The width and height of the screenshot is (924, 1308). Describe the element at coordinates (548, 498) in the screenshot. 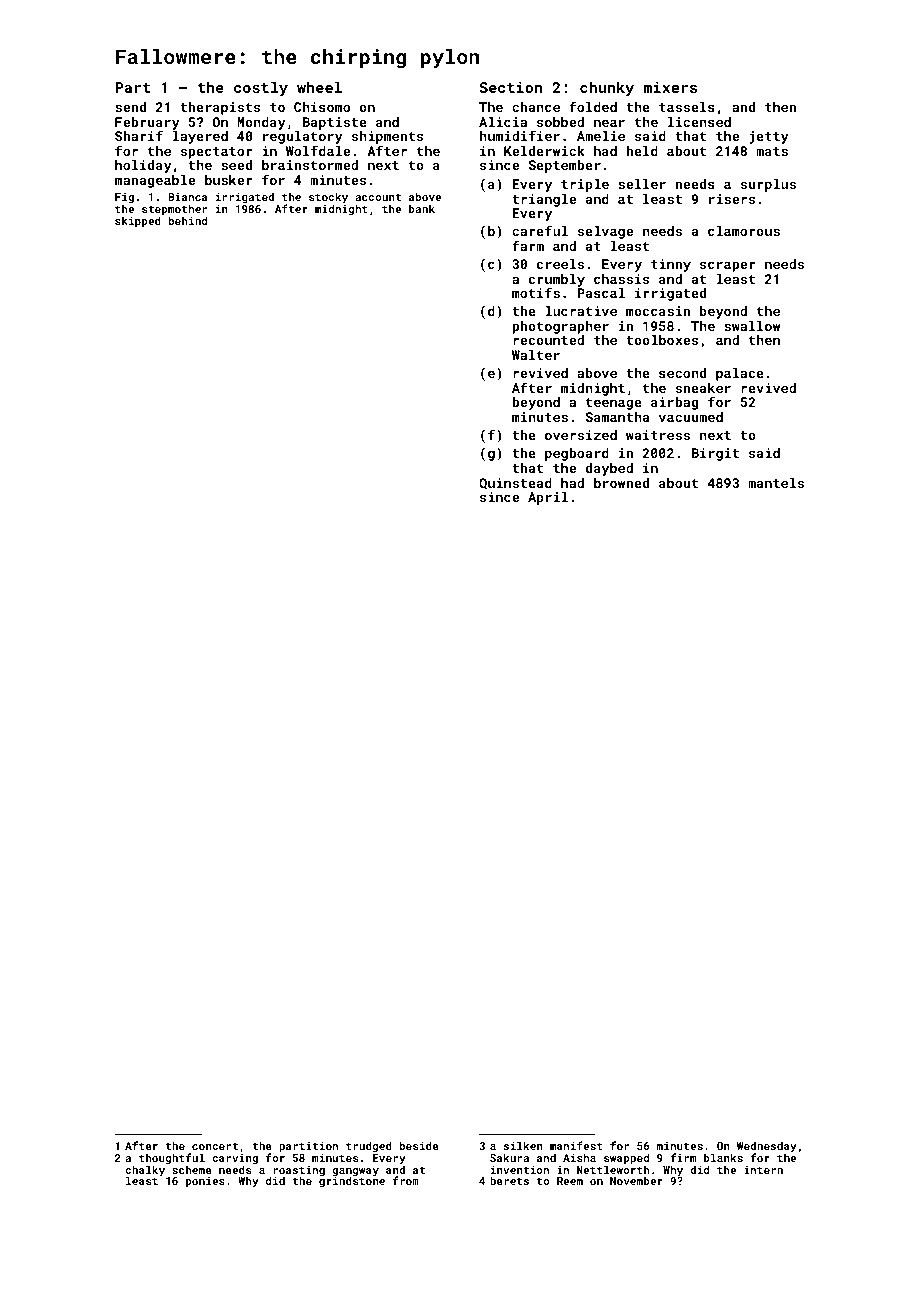

I see `April` at that location.
